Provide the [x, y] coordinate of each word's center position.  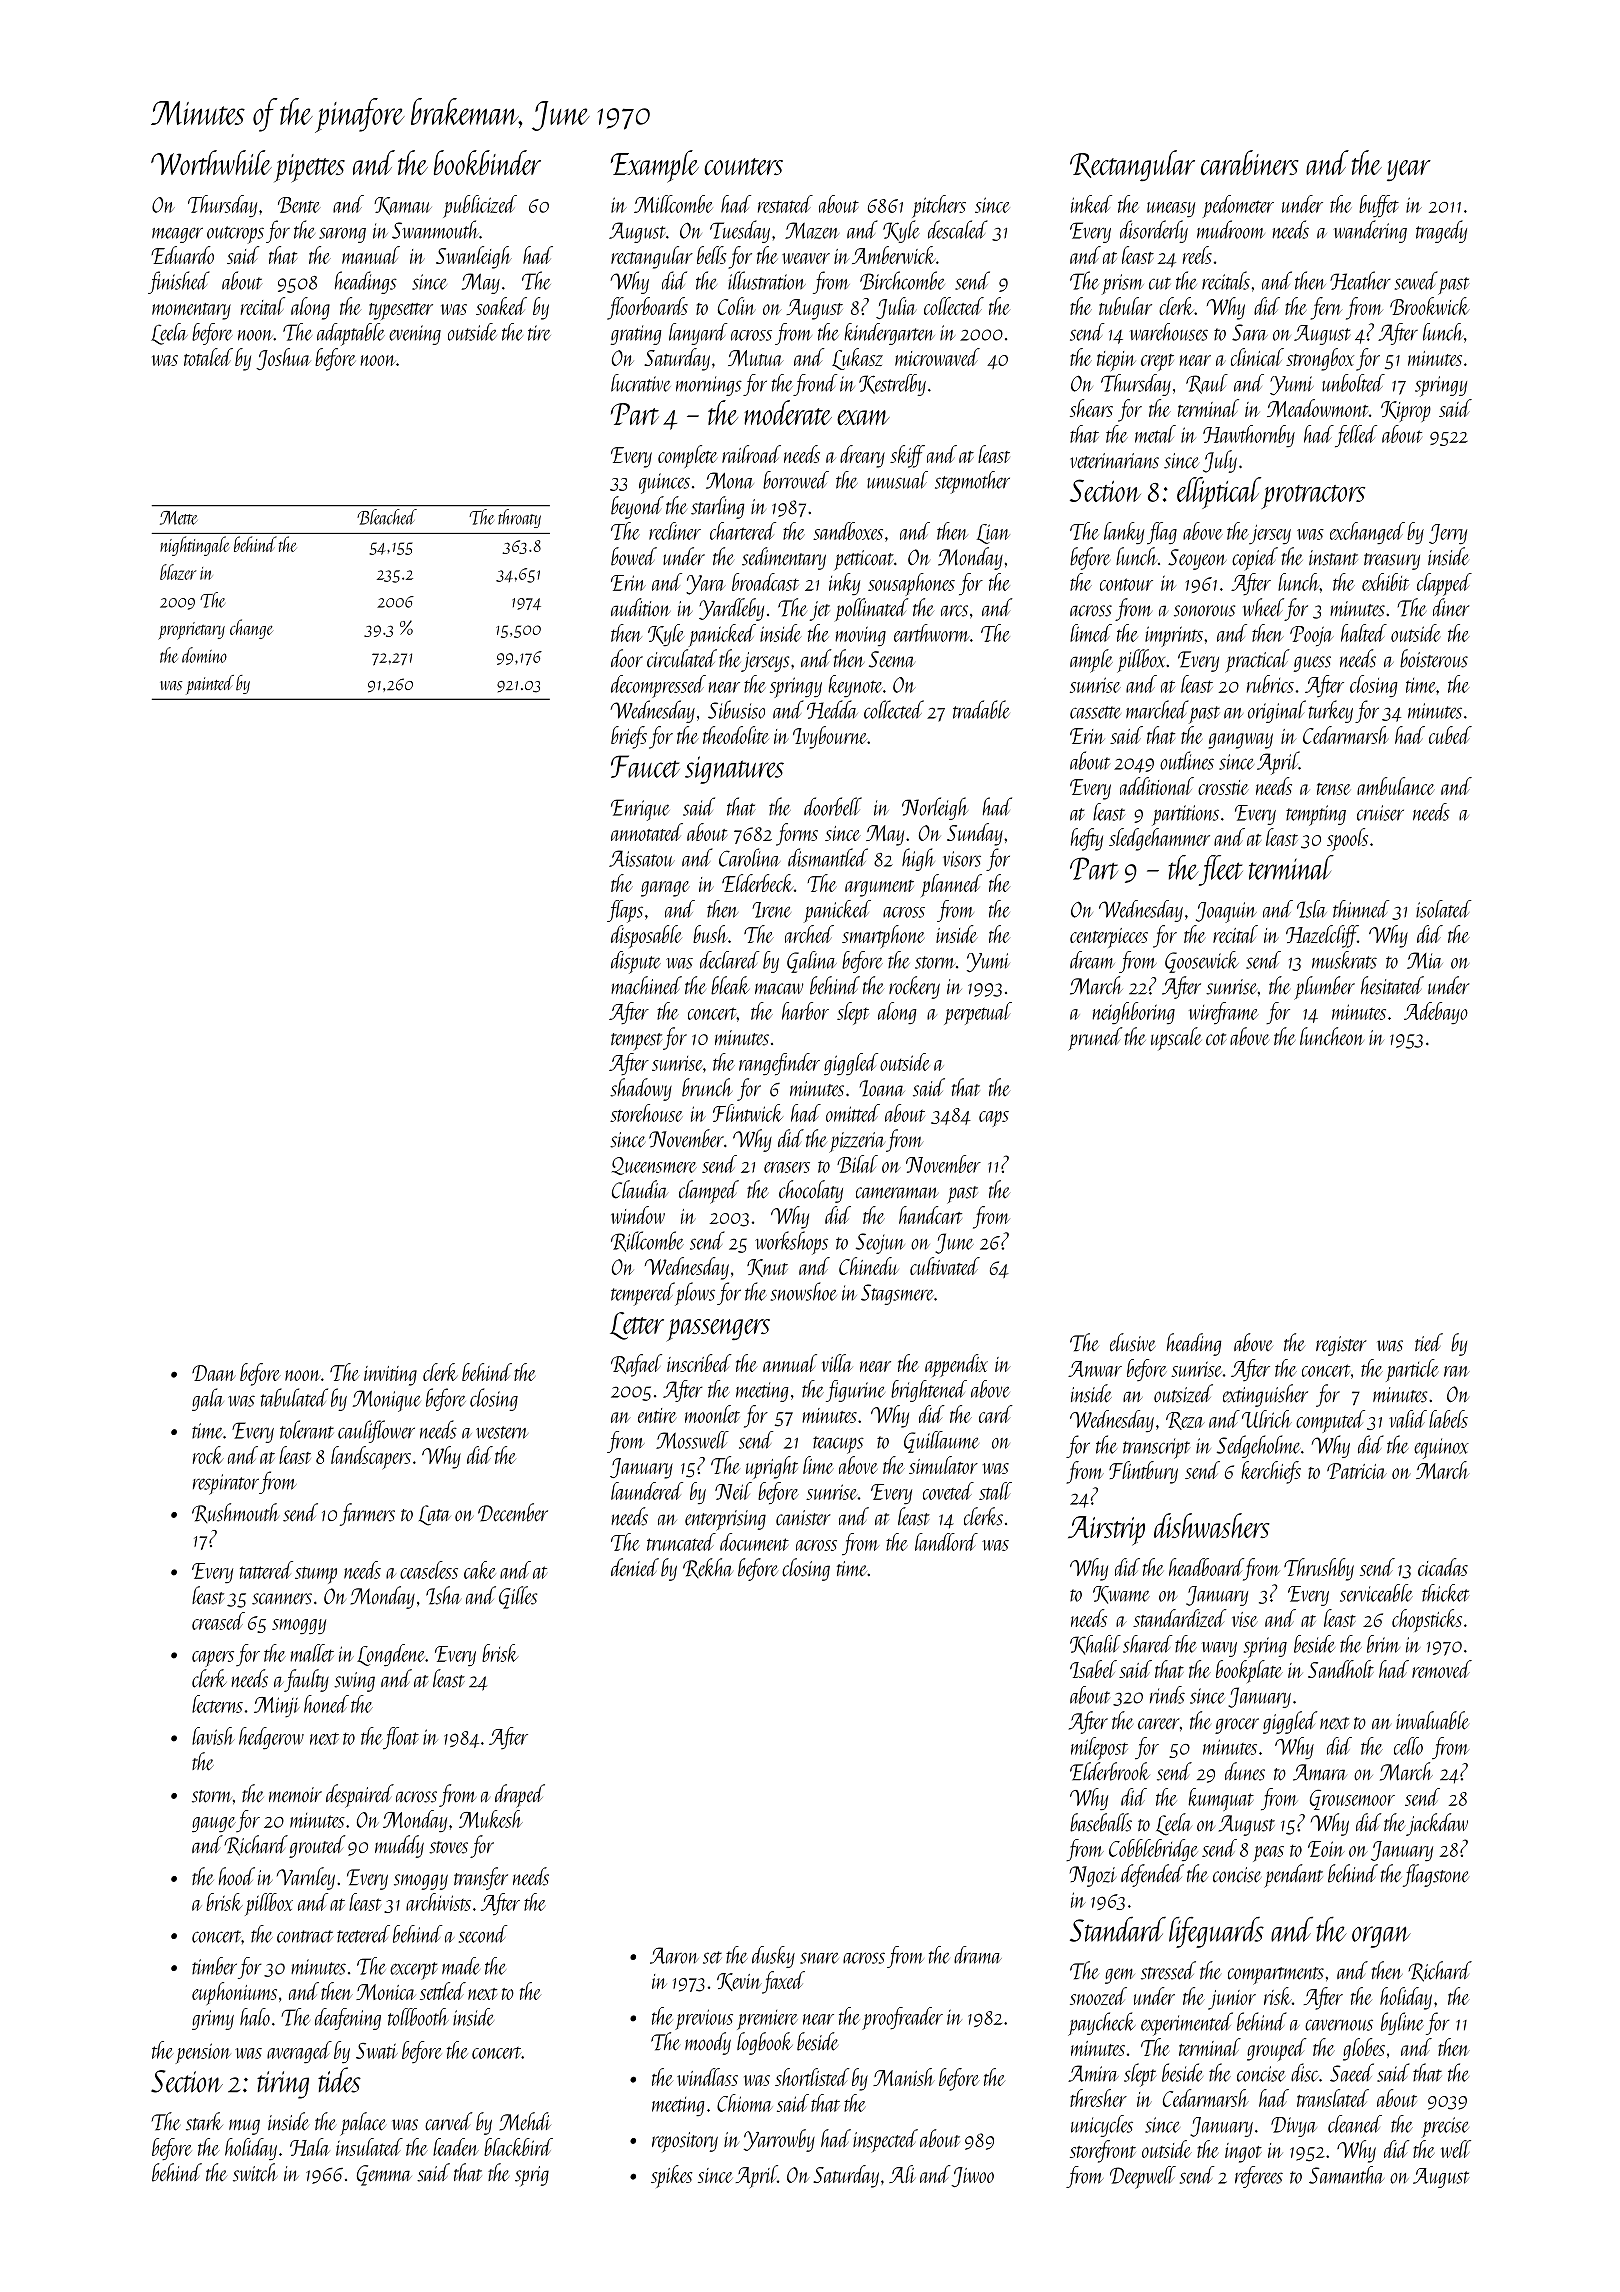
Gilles [518, 1597]
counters [743, 166]
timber [214, 1966]
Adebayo [1436, 1013]
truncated [681, 1542]
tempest [637, 1041]
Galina [812, 962]
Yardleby [731, 609]
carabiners [1250, 162]
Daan [214, 1373]
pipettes [309, 168]
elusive [1133, 1342]
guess [1312, 664]
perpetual [978, 1013]
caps [994, 1119]
